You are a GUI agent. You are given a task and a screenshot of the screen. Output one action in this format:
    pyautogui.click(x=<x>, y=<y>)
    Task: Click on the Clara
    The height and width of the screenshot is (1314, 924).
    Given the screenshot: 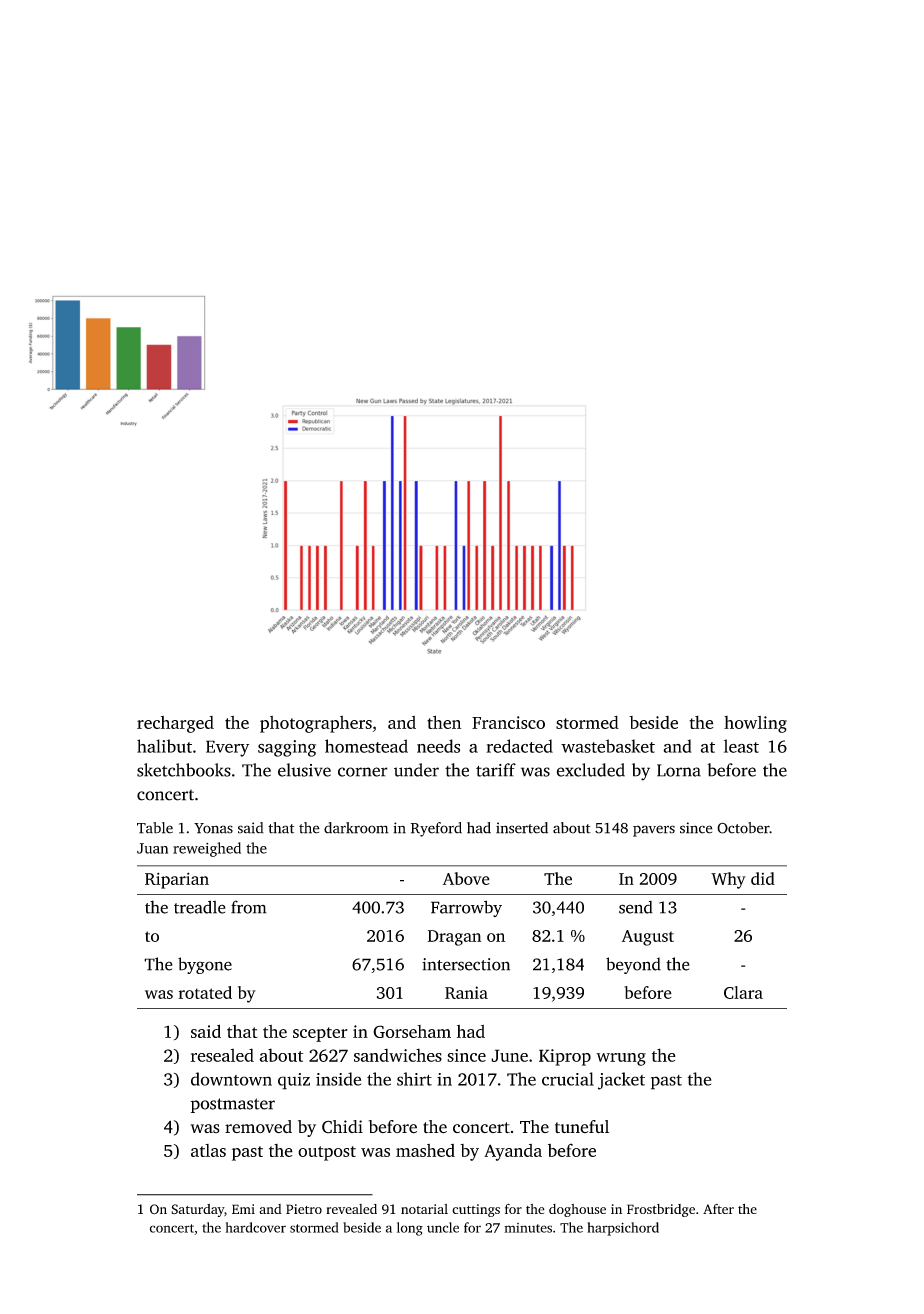 What is the action you would take?
    pyautogui.click(x=743, y=992)
